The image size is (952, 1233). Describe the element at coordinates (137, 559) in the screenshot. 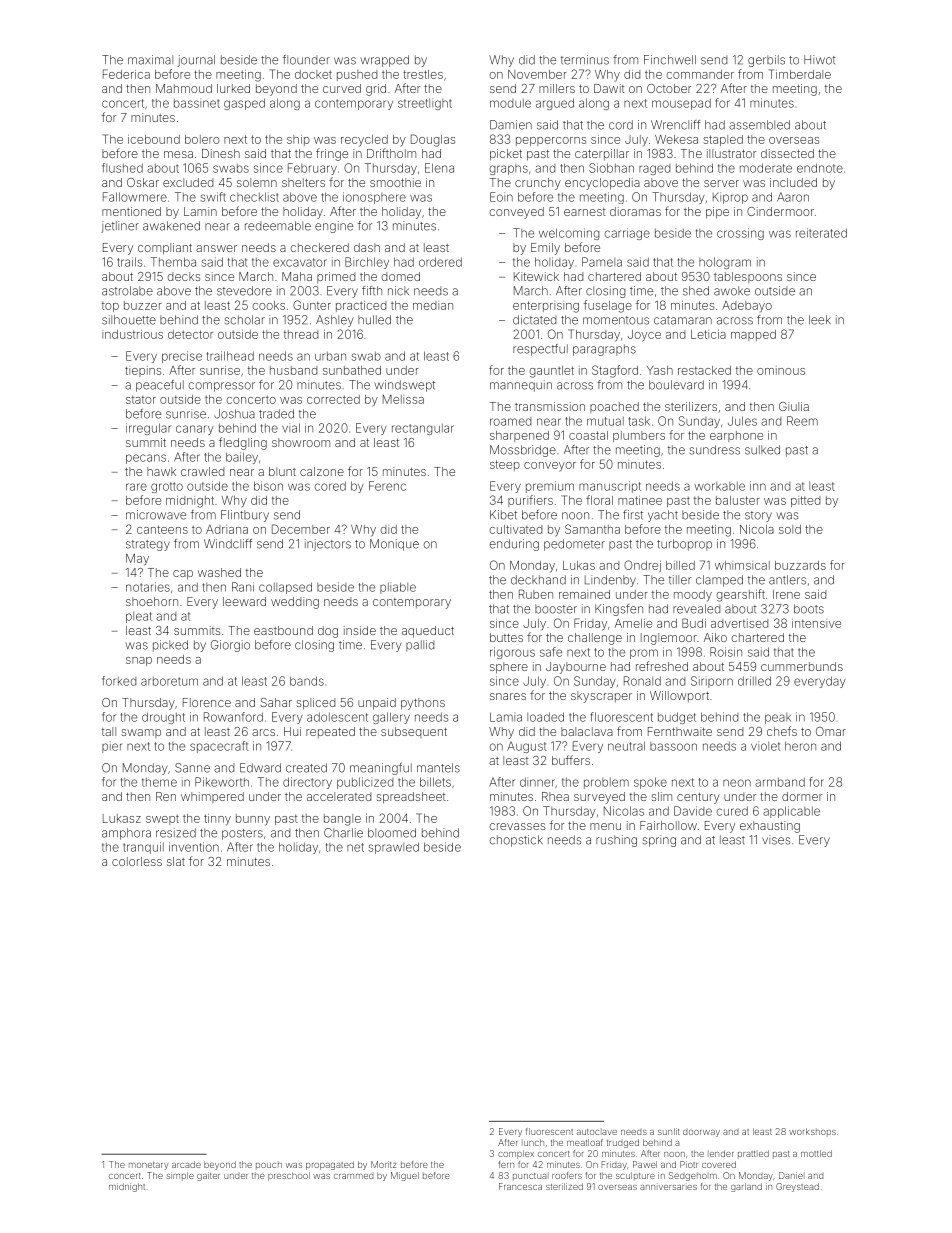

I see `May` at that location.
